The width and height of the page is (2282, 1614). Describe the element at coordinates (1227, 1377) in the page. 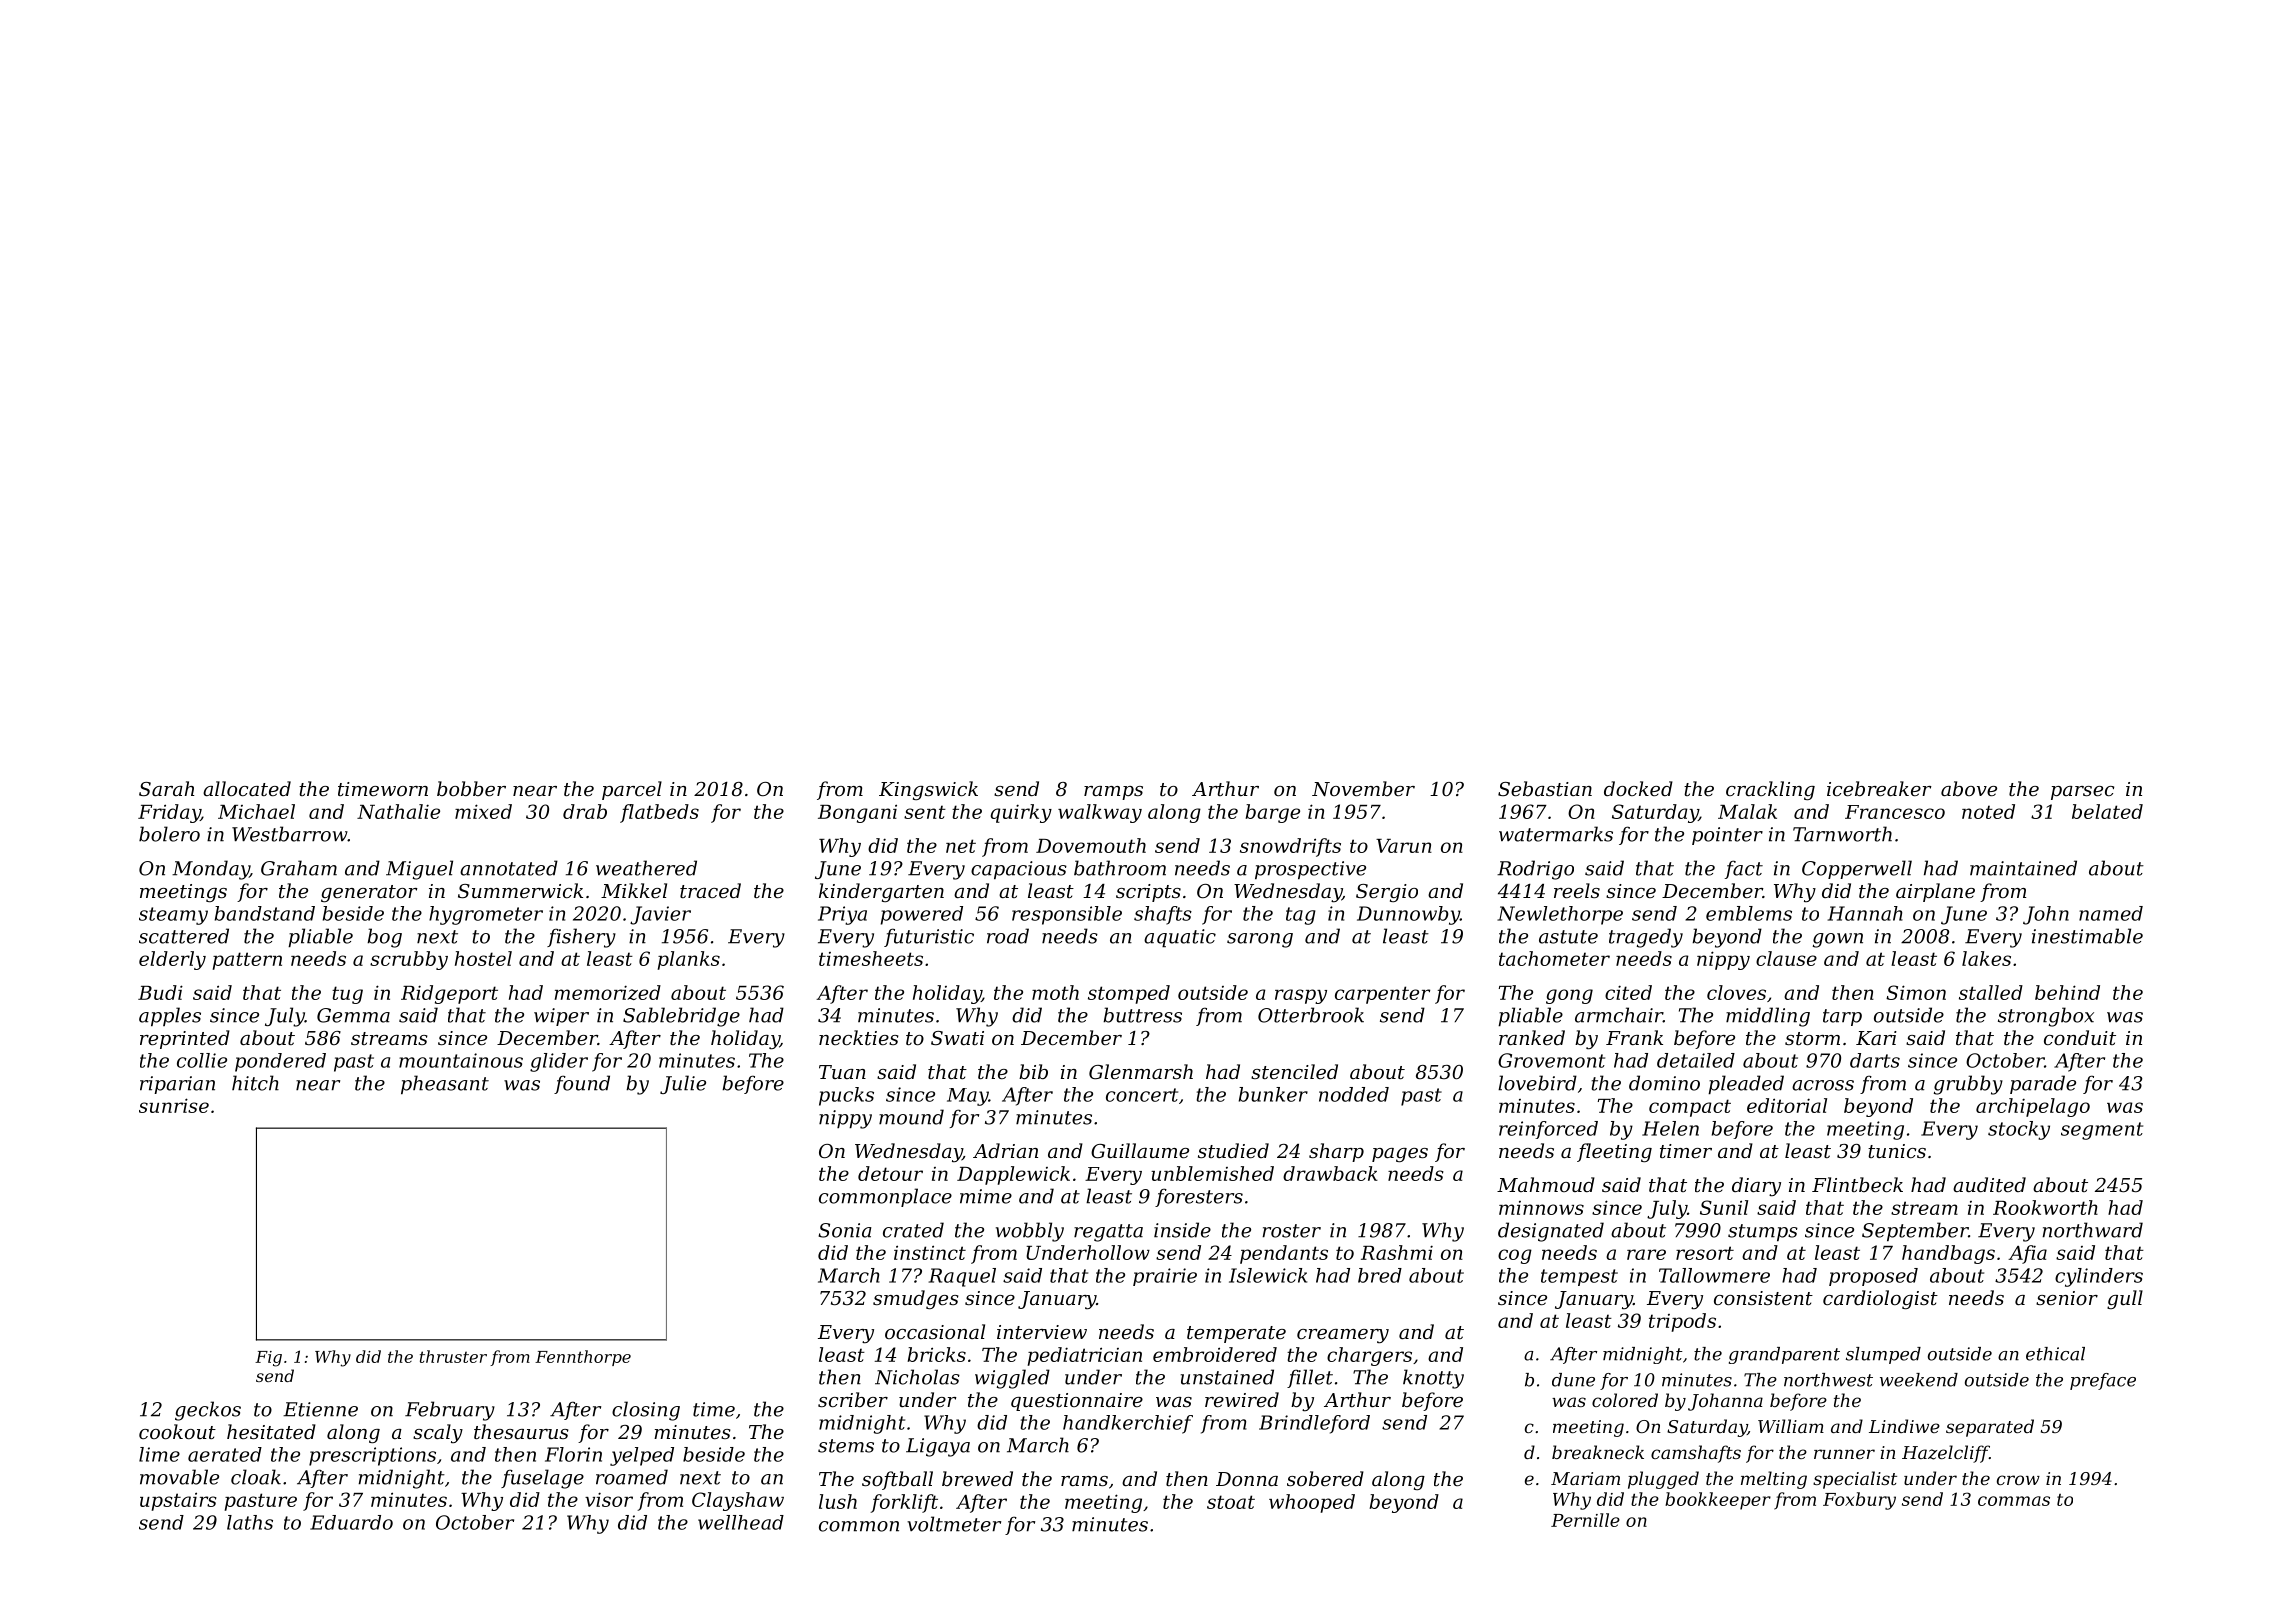

I see `unstained` at that location.
